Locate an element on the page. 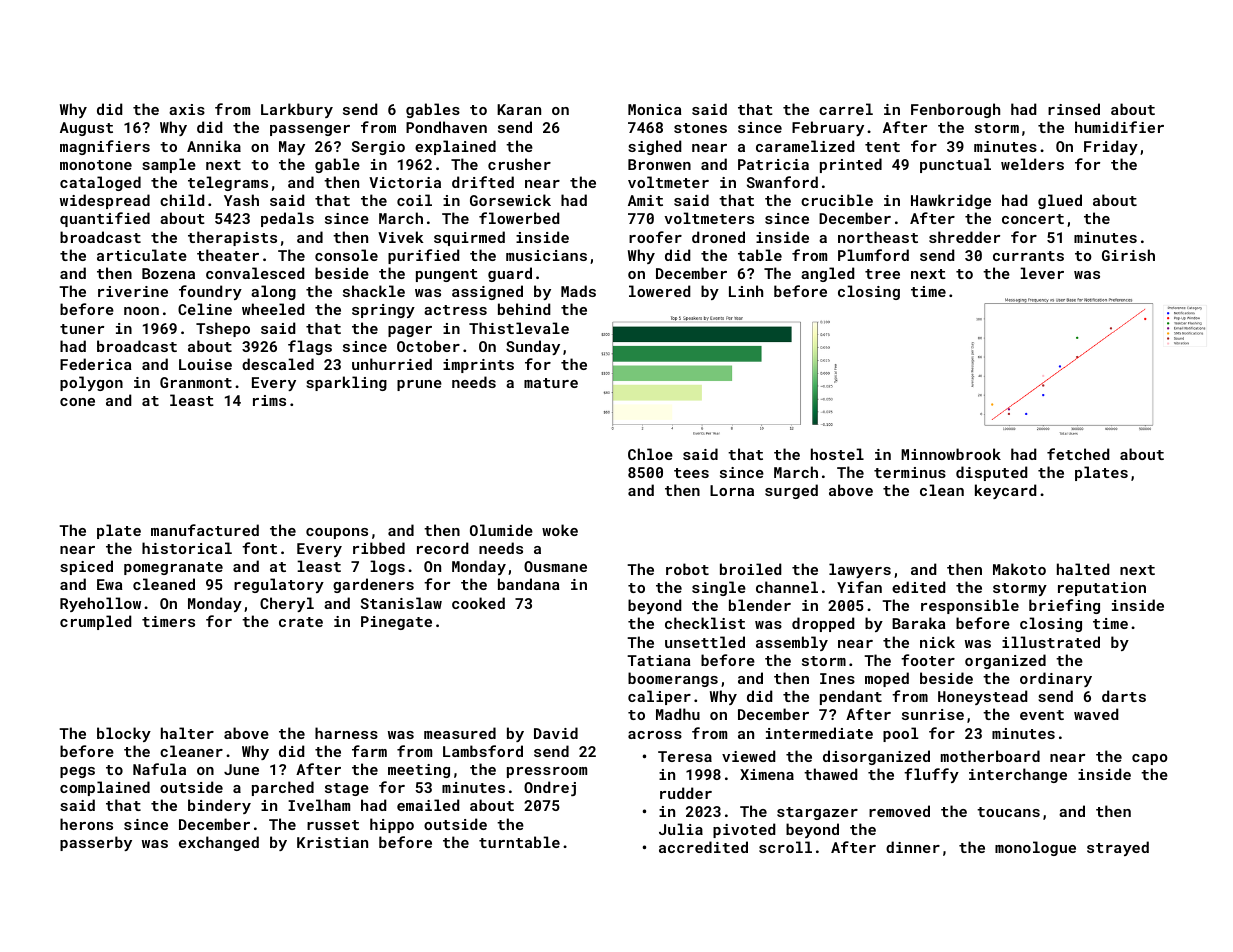 This document has height=952, width=1233. lever is located at coordinates (1042, 273).
